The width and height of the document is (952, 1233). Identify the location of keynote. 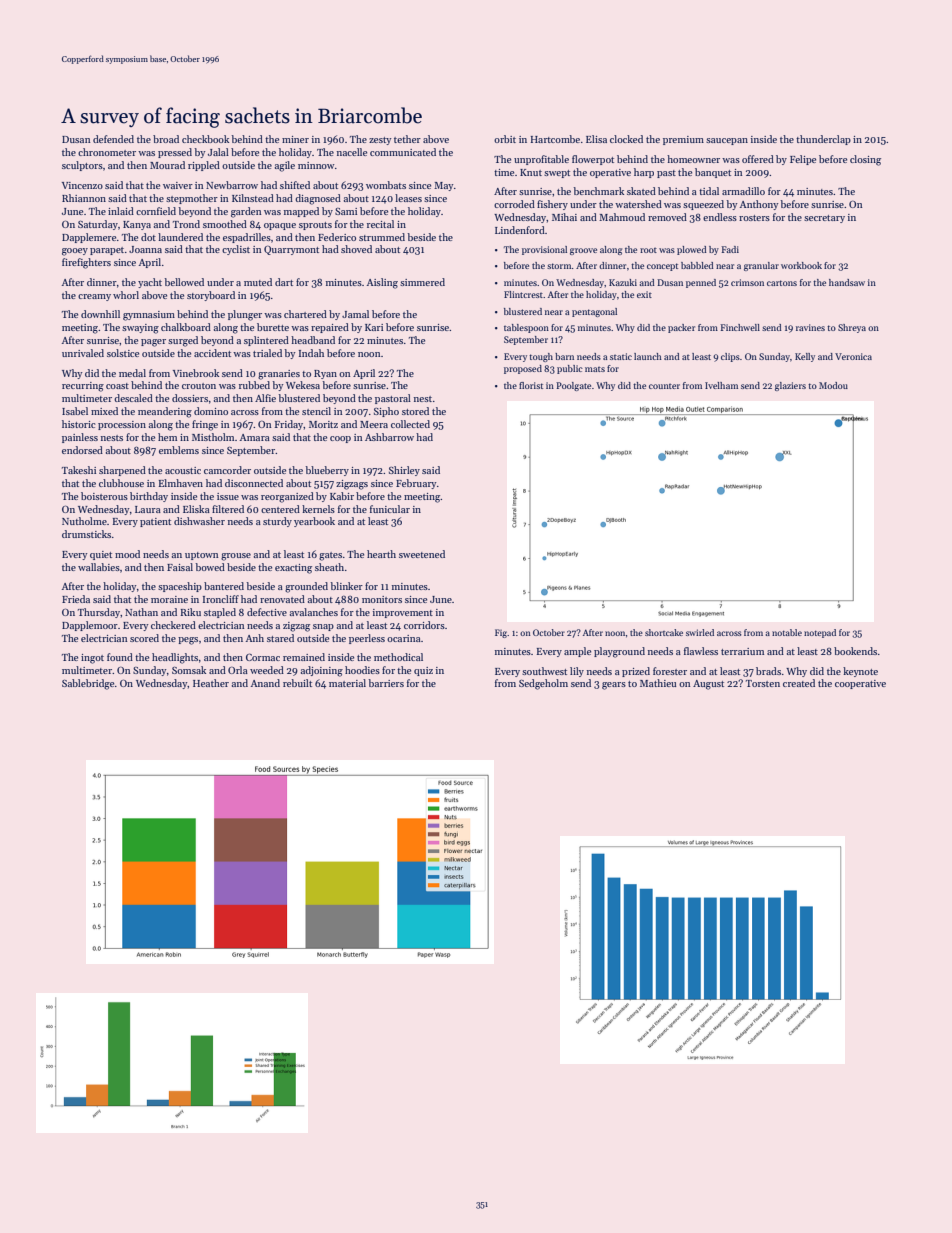
(860, 672).
